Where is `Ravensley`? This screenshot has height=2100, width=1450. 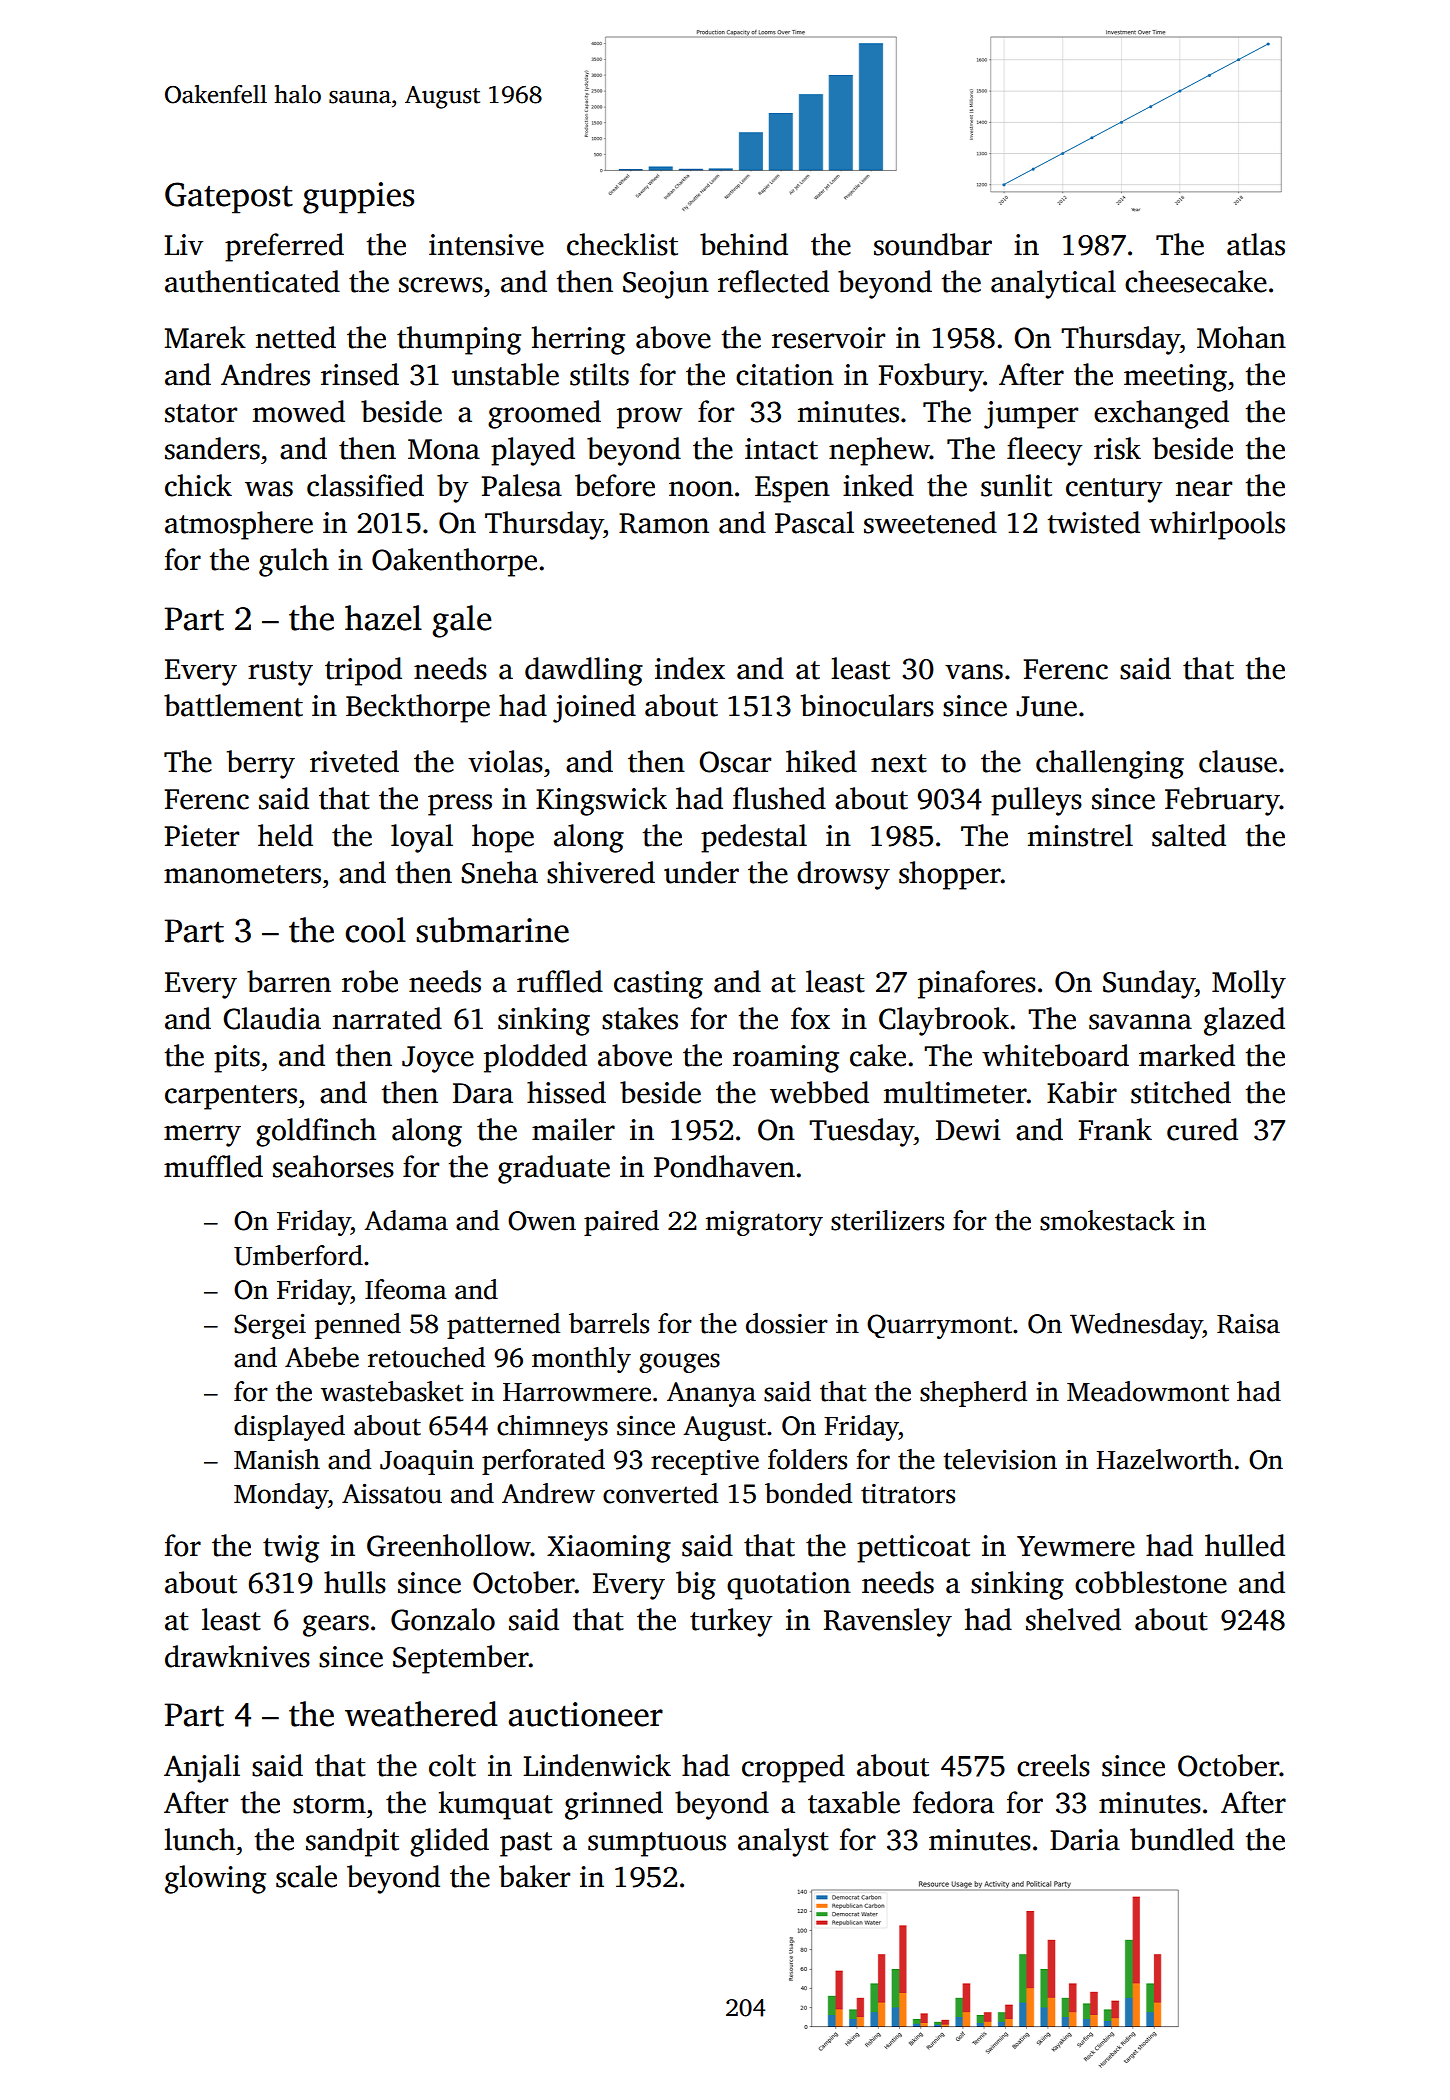 Ravensley is located at coordinates (888, 1622).
